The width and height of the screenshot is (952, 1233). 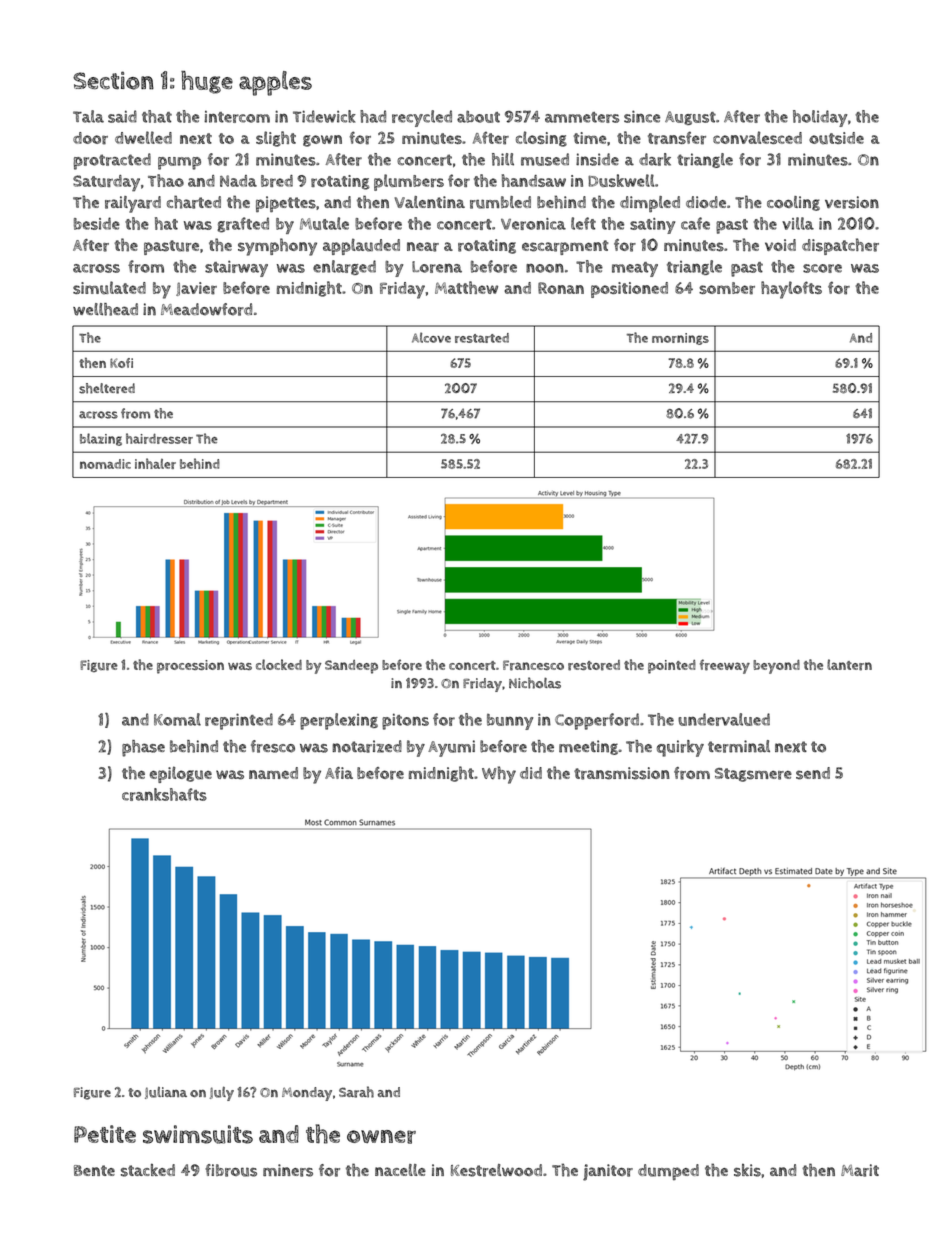 I want to click on Kofi, so click(x=121, y=363).
